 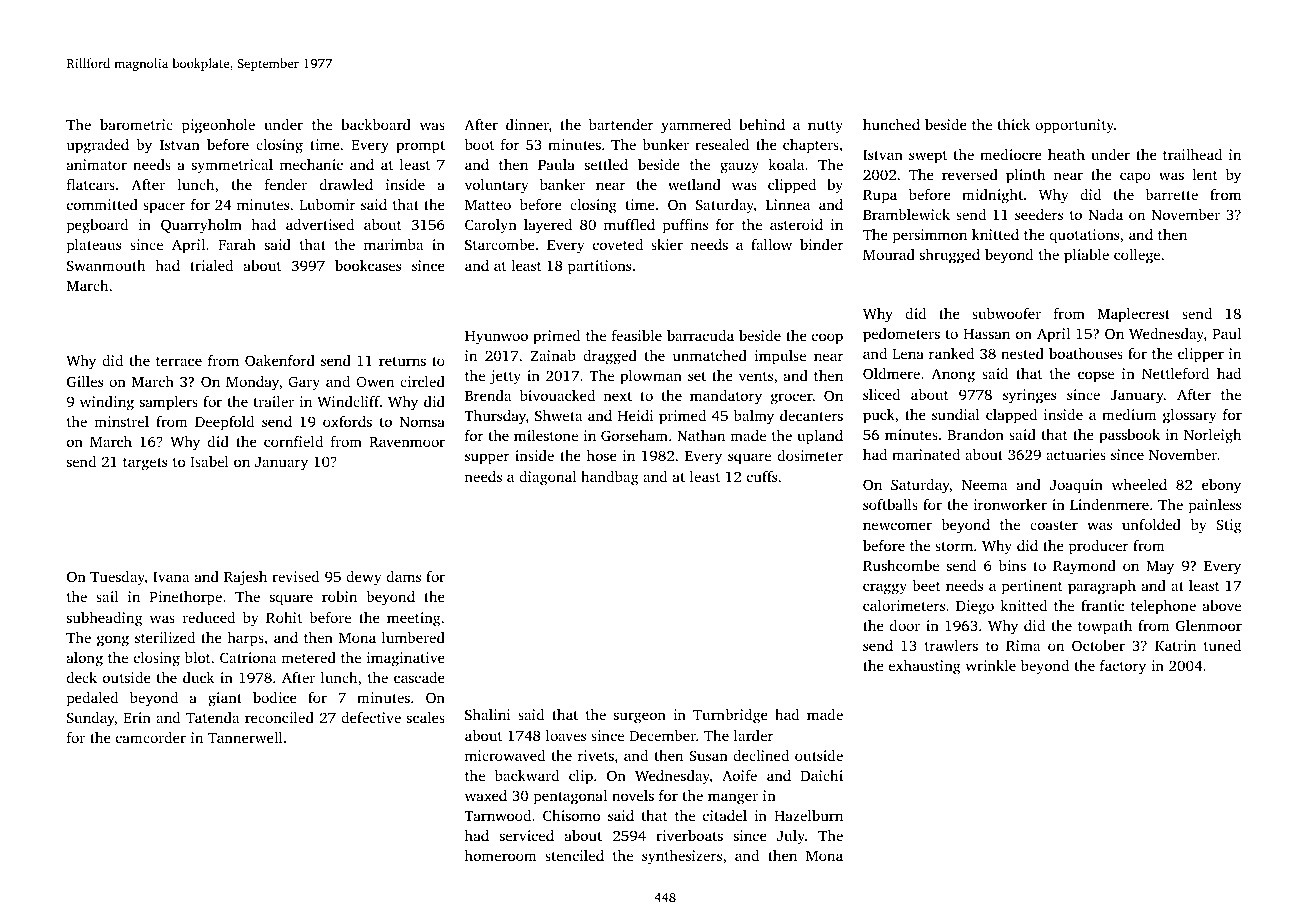 I want to click on plateaus, so click(x=94, y=246).
